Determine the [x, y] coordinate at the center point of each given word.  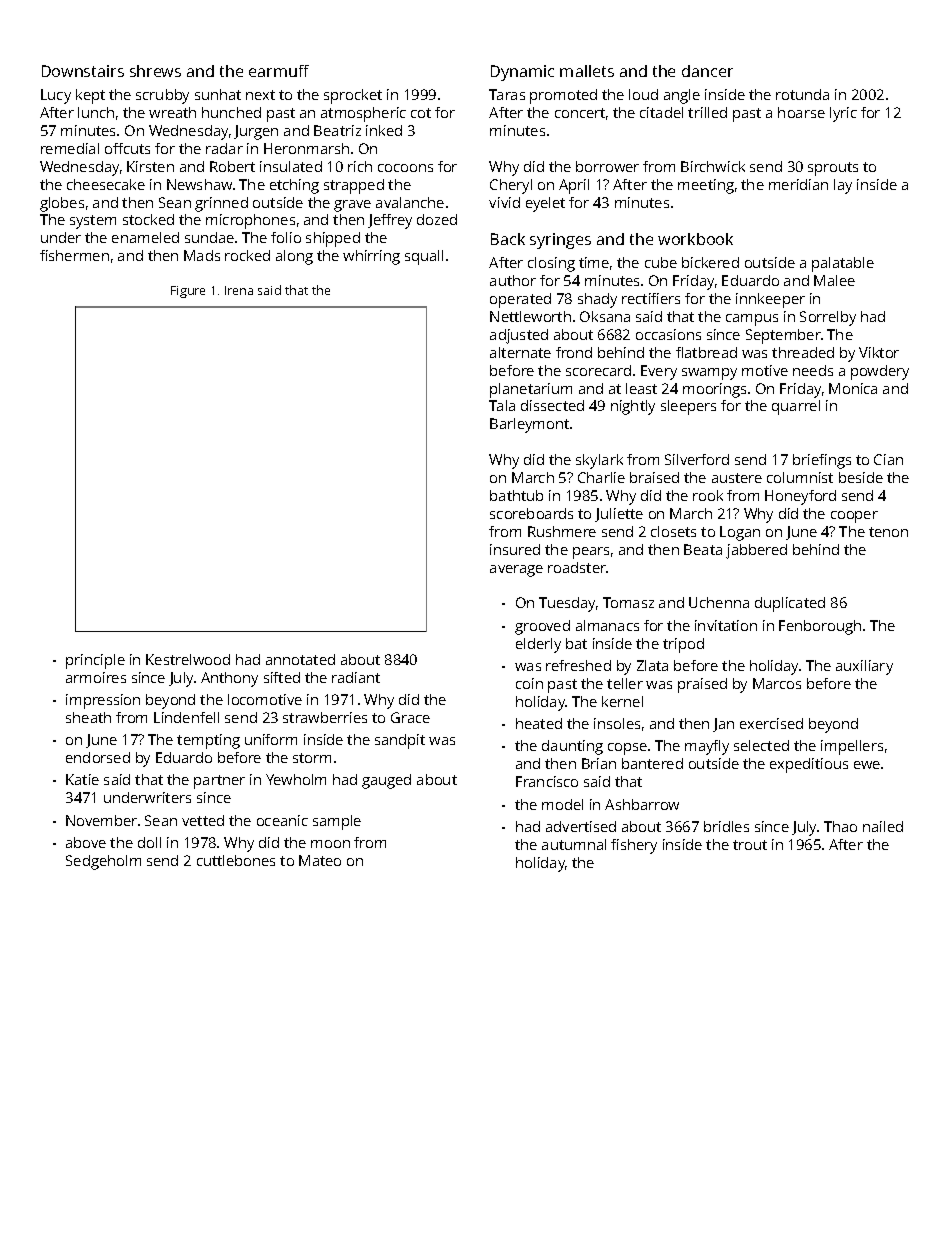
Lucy [56, 96]
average [516, 571]
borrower [607, 166]
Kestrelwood [188, 659]
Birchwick [713, 166]
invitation [726, 625]
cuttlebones [236, 860]
